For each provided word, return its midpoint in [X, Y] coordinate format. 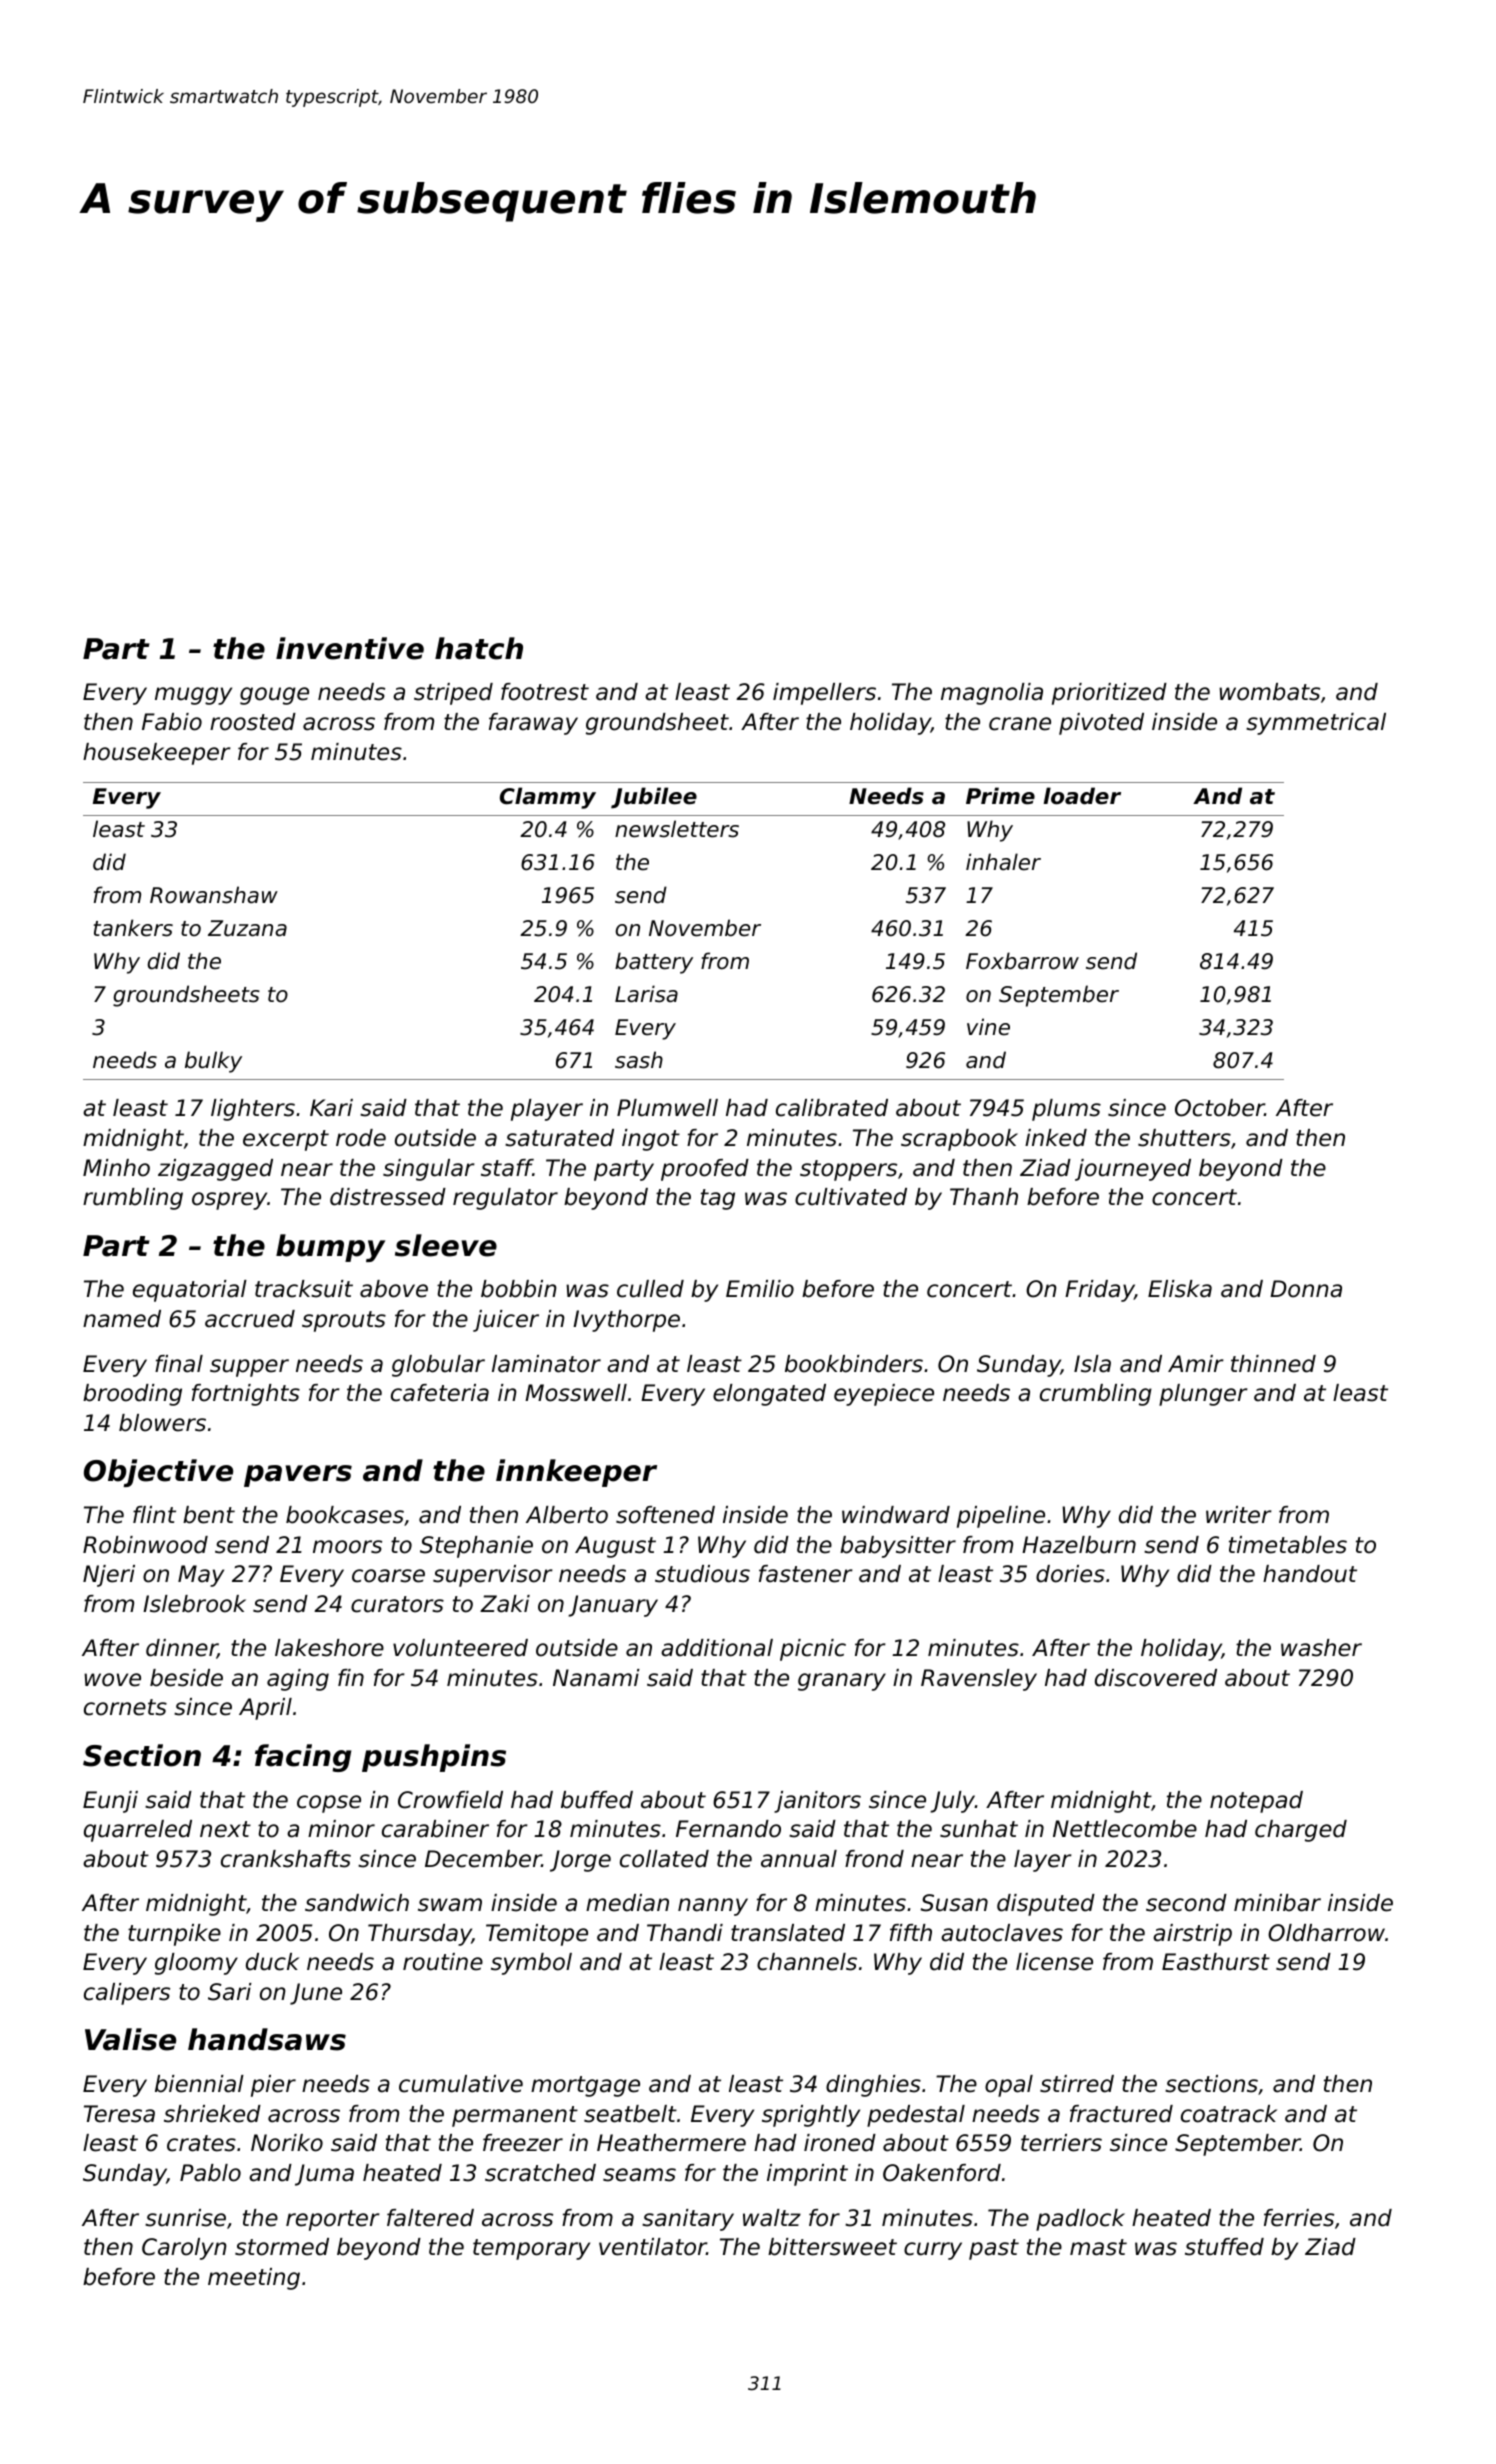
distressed [388, 1197]
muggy [193, 696]
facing [303, 1758]
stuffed [1224, 2247]
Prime [1000, 796]
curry [933, 2251]
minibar [1277, 1903]
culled [650, 1289]
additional [717, 1648]
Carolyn [184, 2249]
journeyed [1133, 1170]
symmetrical [1316, 724]
